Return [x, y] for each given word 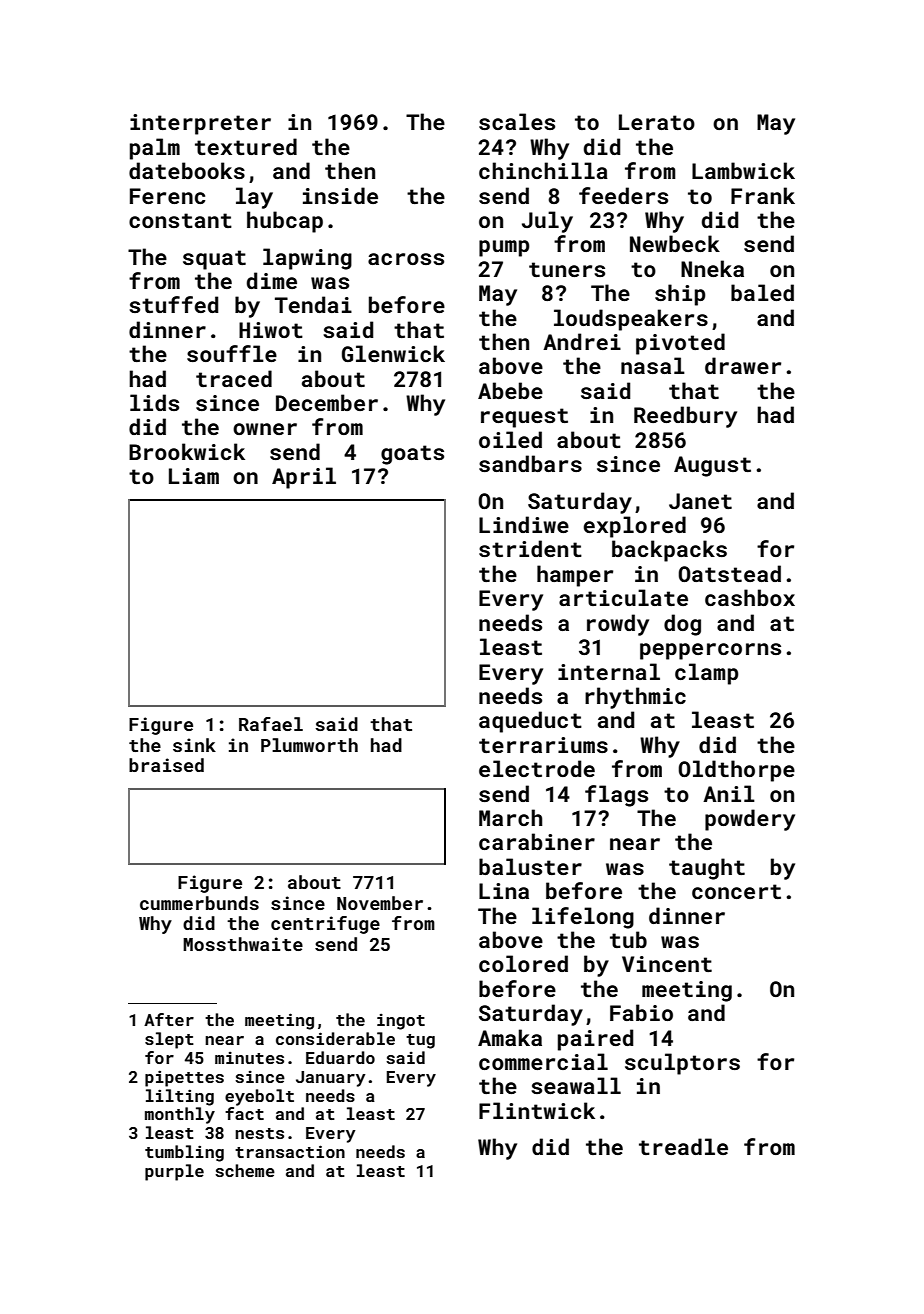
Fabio [641, 1012]
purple [174, 1172]
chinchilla [543, 170]
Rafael [271, 724]
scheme [245, 1170]
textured [246, 146]
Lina [504, 891]
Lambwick [743, 170]
